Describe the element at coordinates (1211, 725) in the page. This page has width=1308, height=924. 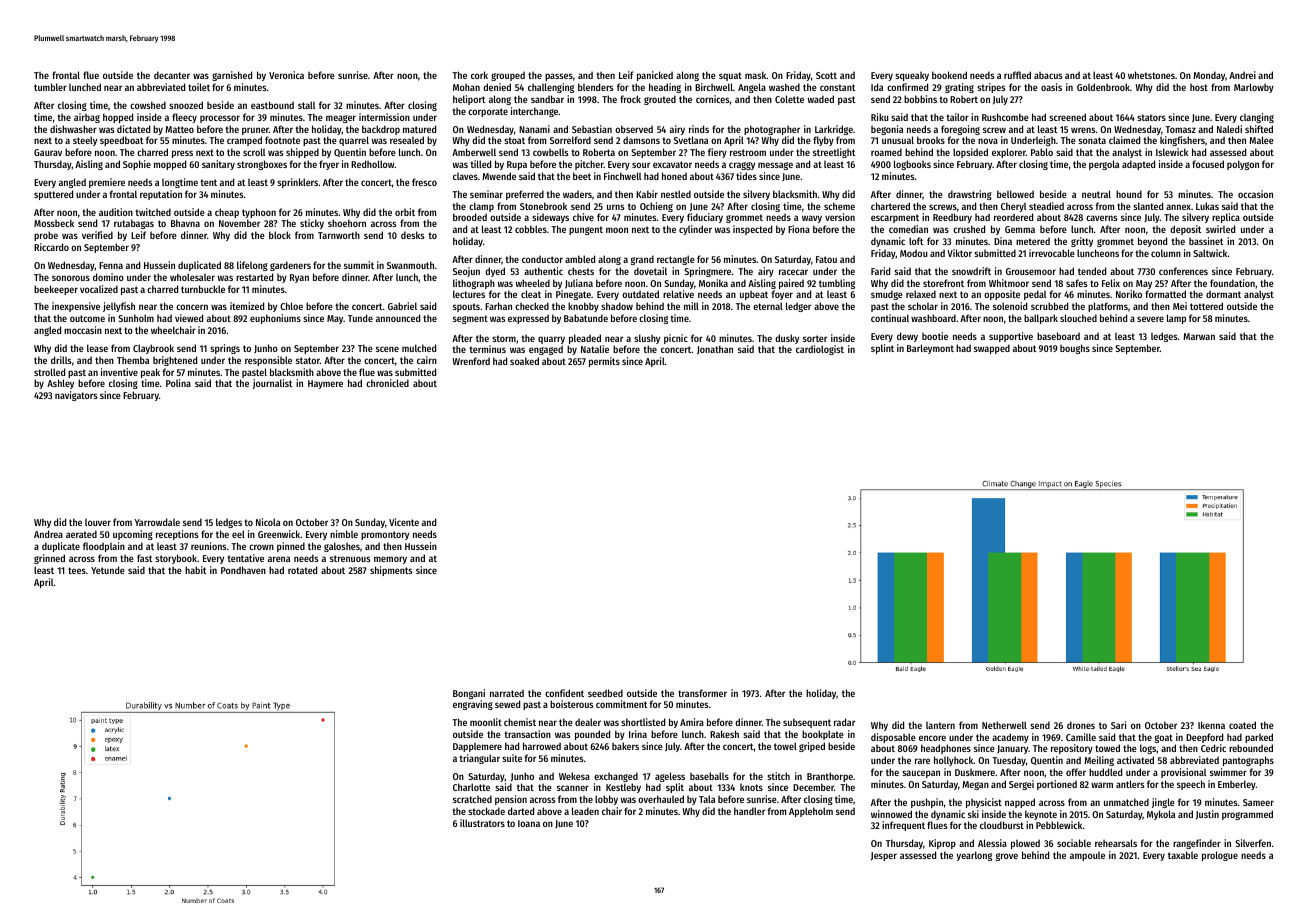
I see `Ikenna` at that location.
